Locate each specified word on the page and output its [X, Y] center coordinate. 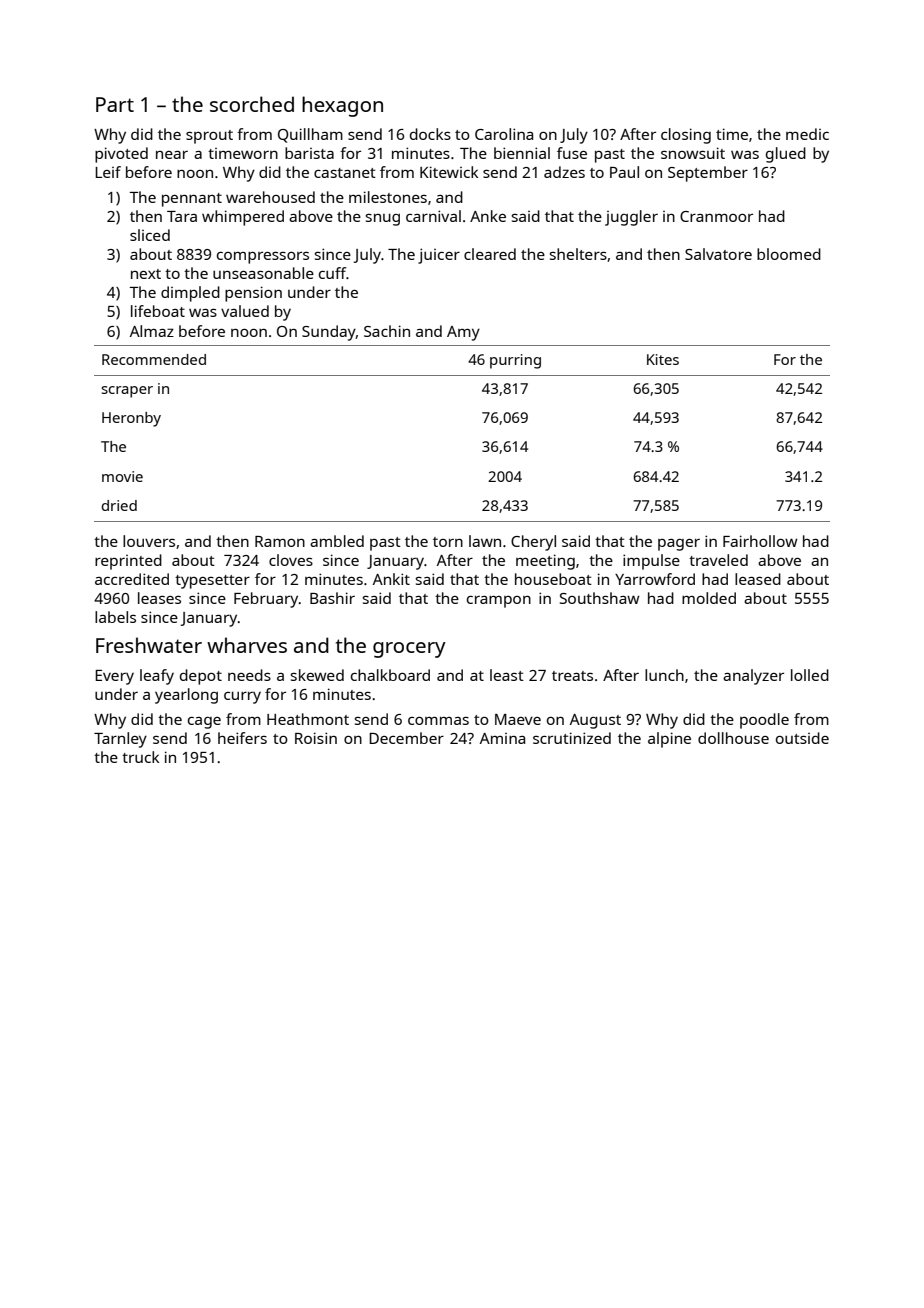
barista [309, 153]
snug [383, 219]
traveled [718, 560]
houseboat [553, 579]
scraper [127, 392]
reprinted [128, 562]
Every [114, 677]
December [406, 738]
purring [515, 361]
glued [786, 155]
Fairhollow [760, 541]
